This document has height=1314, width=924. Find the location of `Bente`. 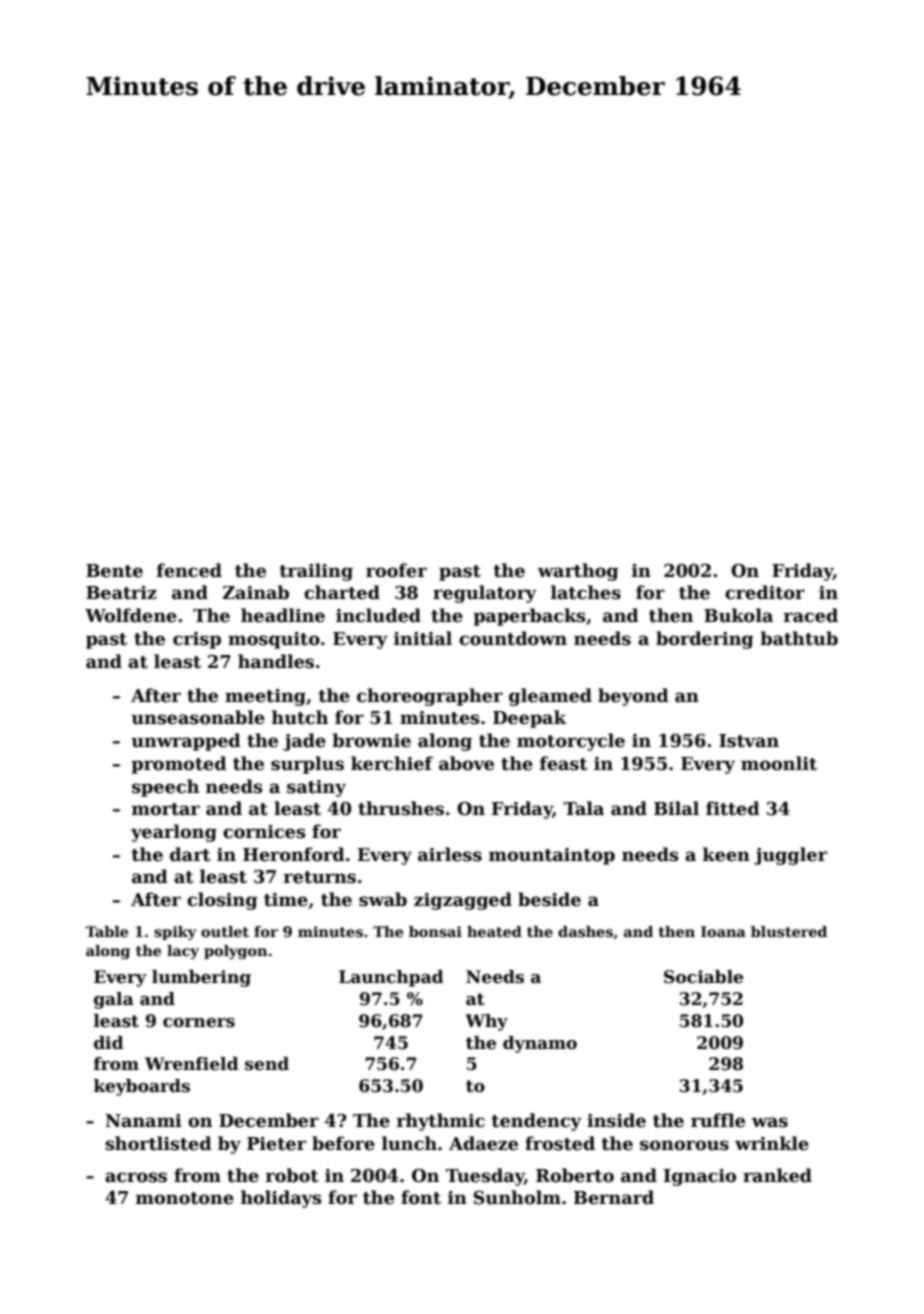

Bente is located at coordinates (114, 571).
